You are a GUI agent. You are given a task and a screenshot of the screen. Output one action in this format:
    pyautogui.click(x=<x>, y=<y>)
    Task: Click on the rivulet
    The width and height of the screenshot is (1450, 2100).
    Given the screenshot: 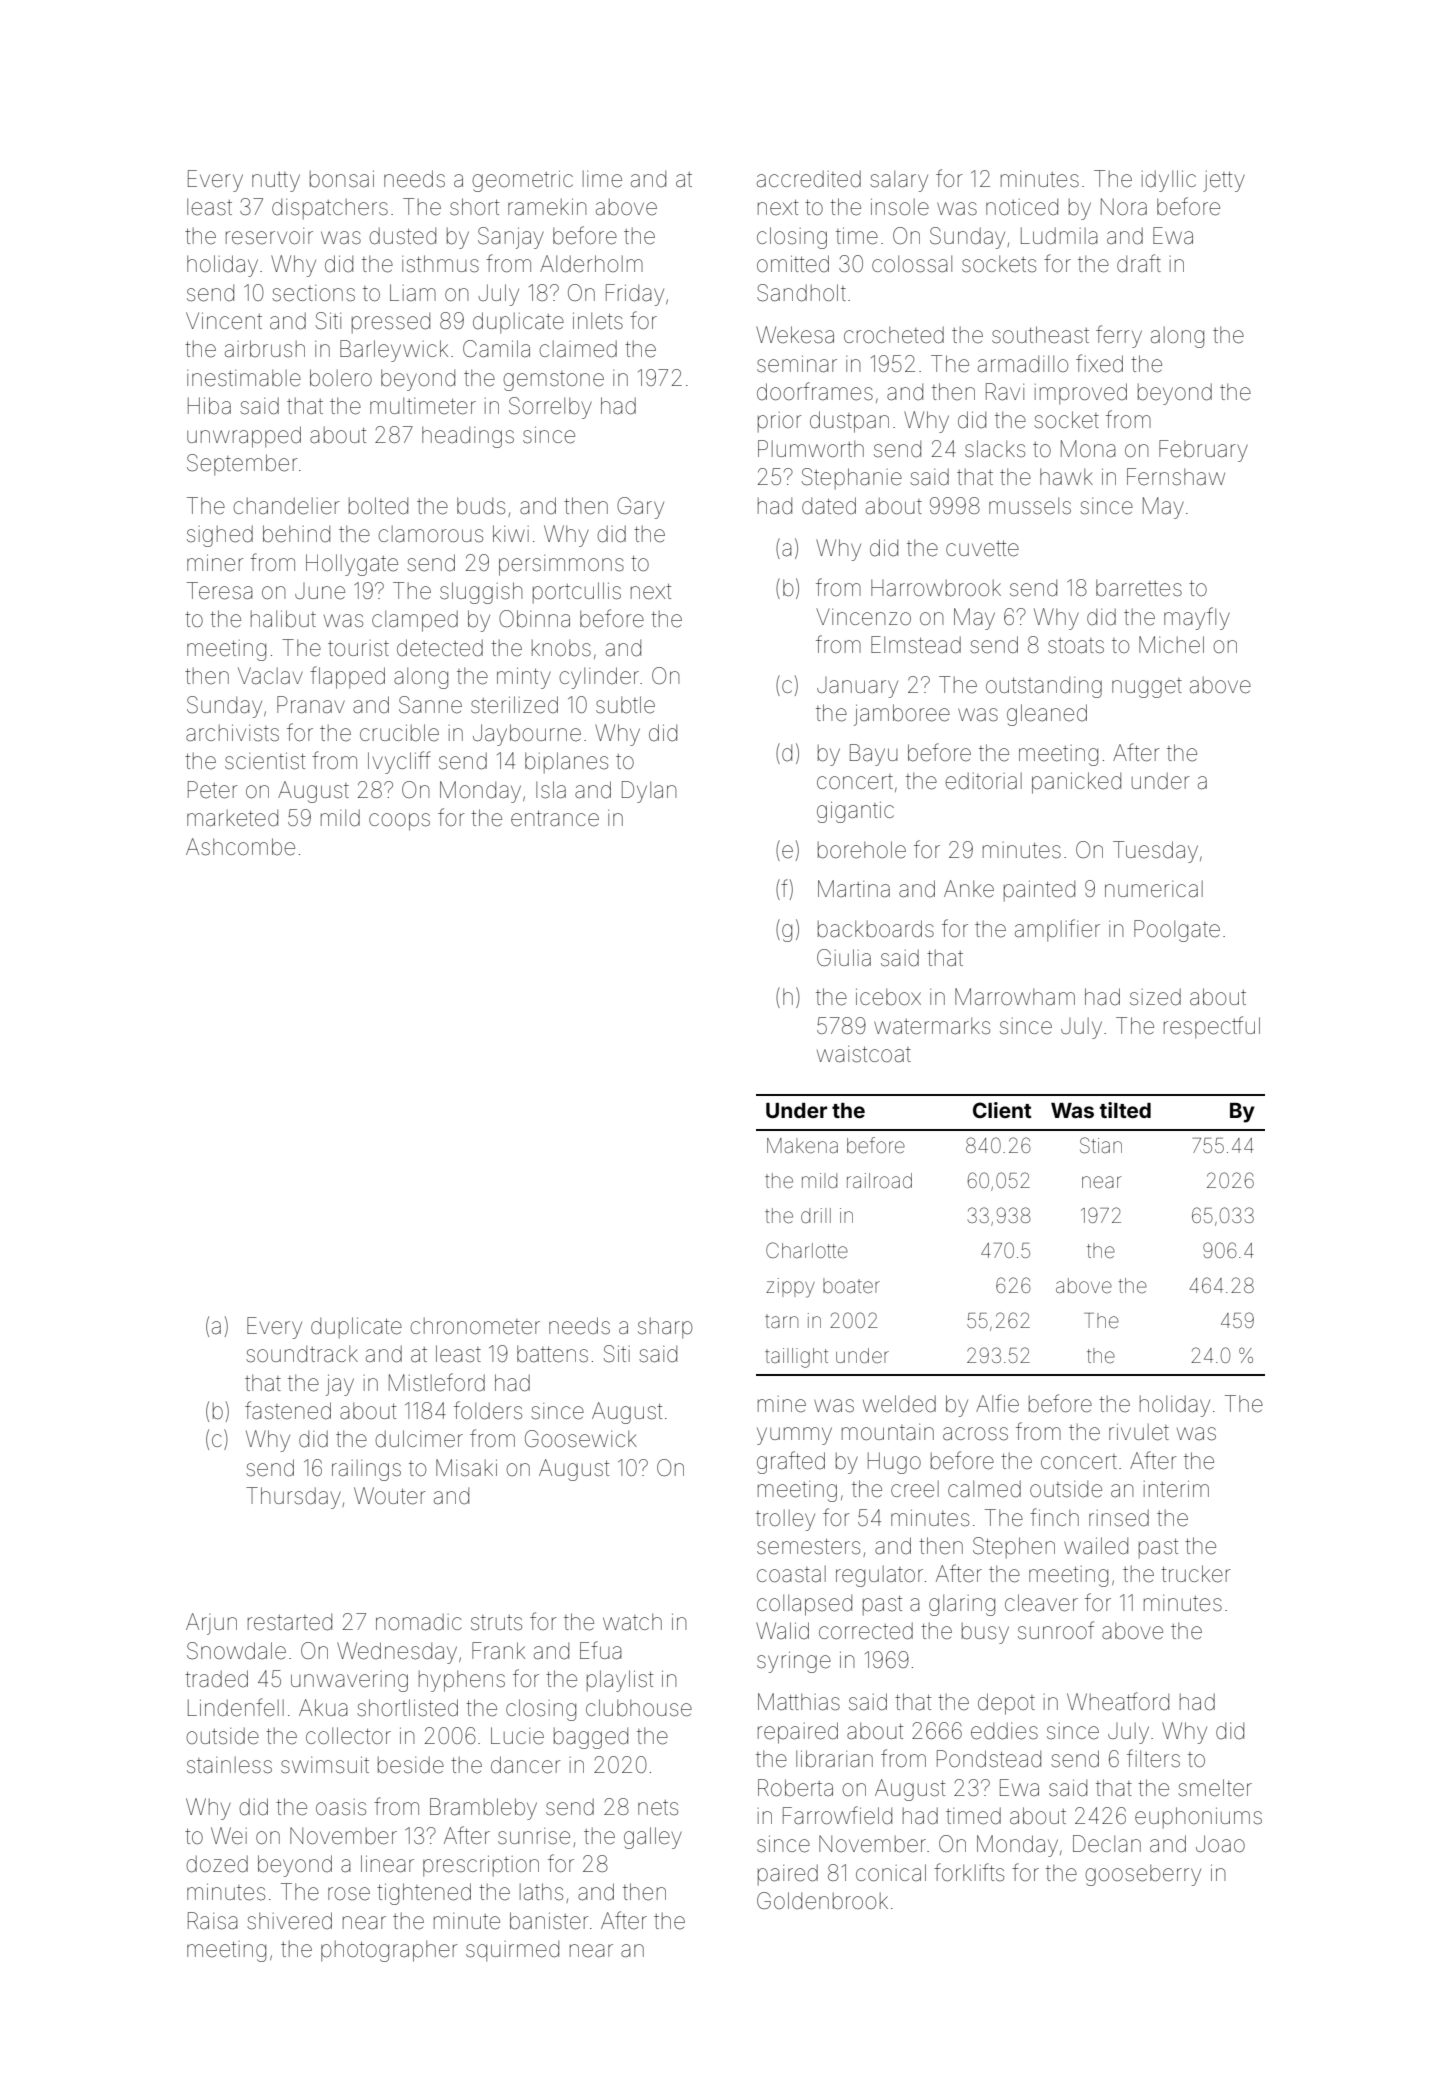 What is the action you would take?
    pyautogui.click(x=1139, y=1432)
